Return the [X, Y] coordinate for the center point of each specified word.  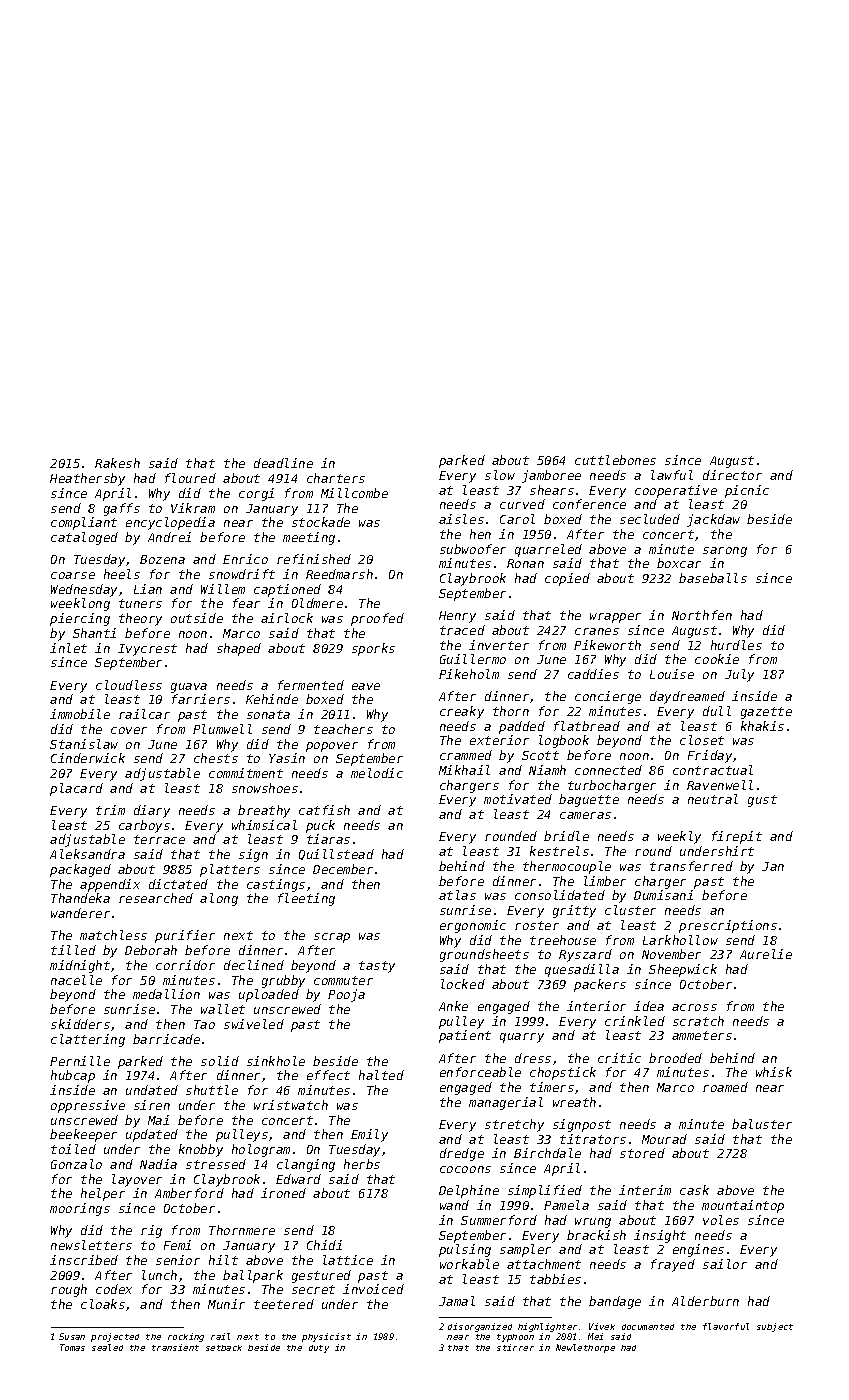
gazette [766, 713]
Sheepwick [683, 970]
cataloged [84, 538]
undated [152, 1090]
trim [110, 810]
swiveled [254, 1024]
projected [115, 1337]
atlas [457, 895]
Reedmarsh [339, 574]
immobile [80, 714]
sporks [373, 649]
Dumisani [663, 895]
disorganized [480, 1327]
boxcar [679, 563]
